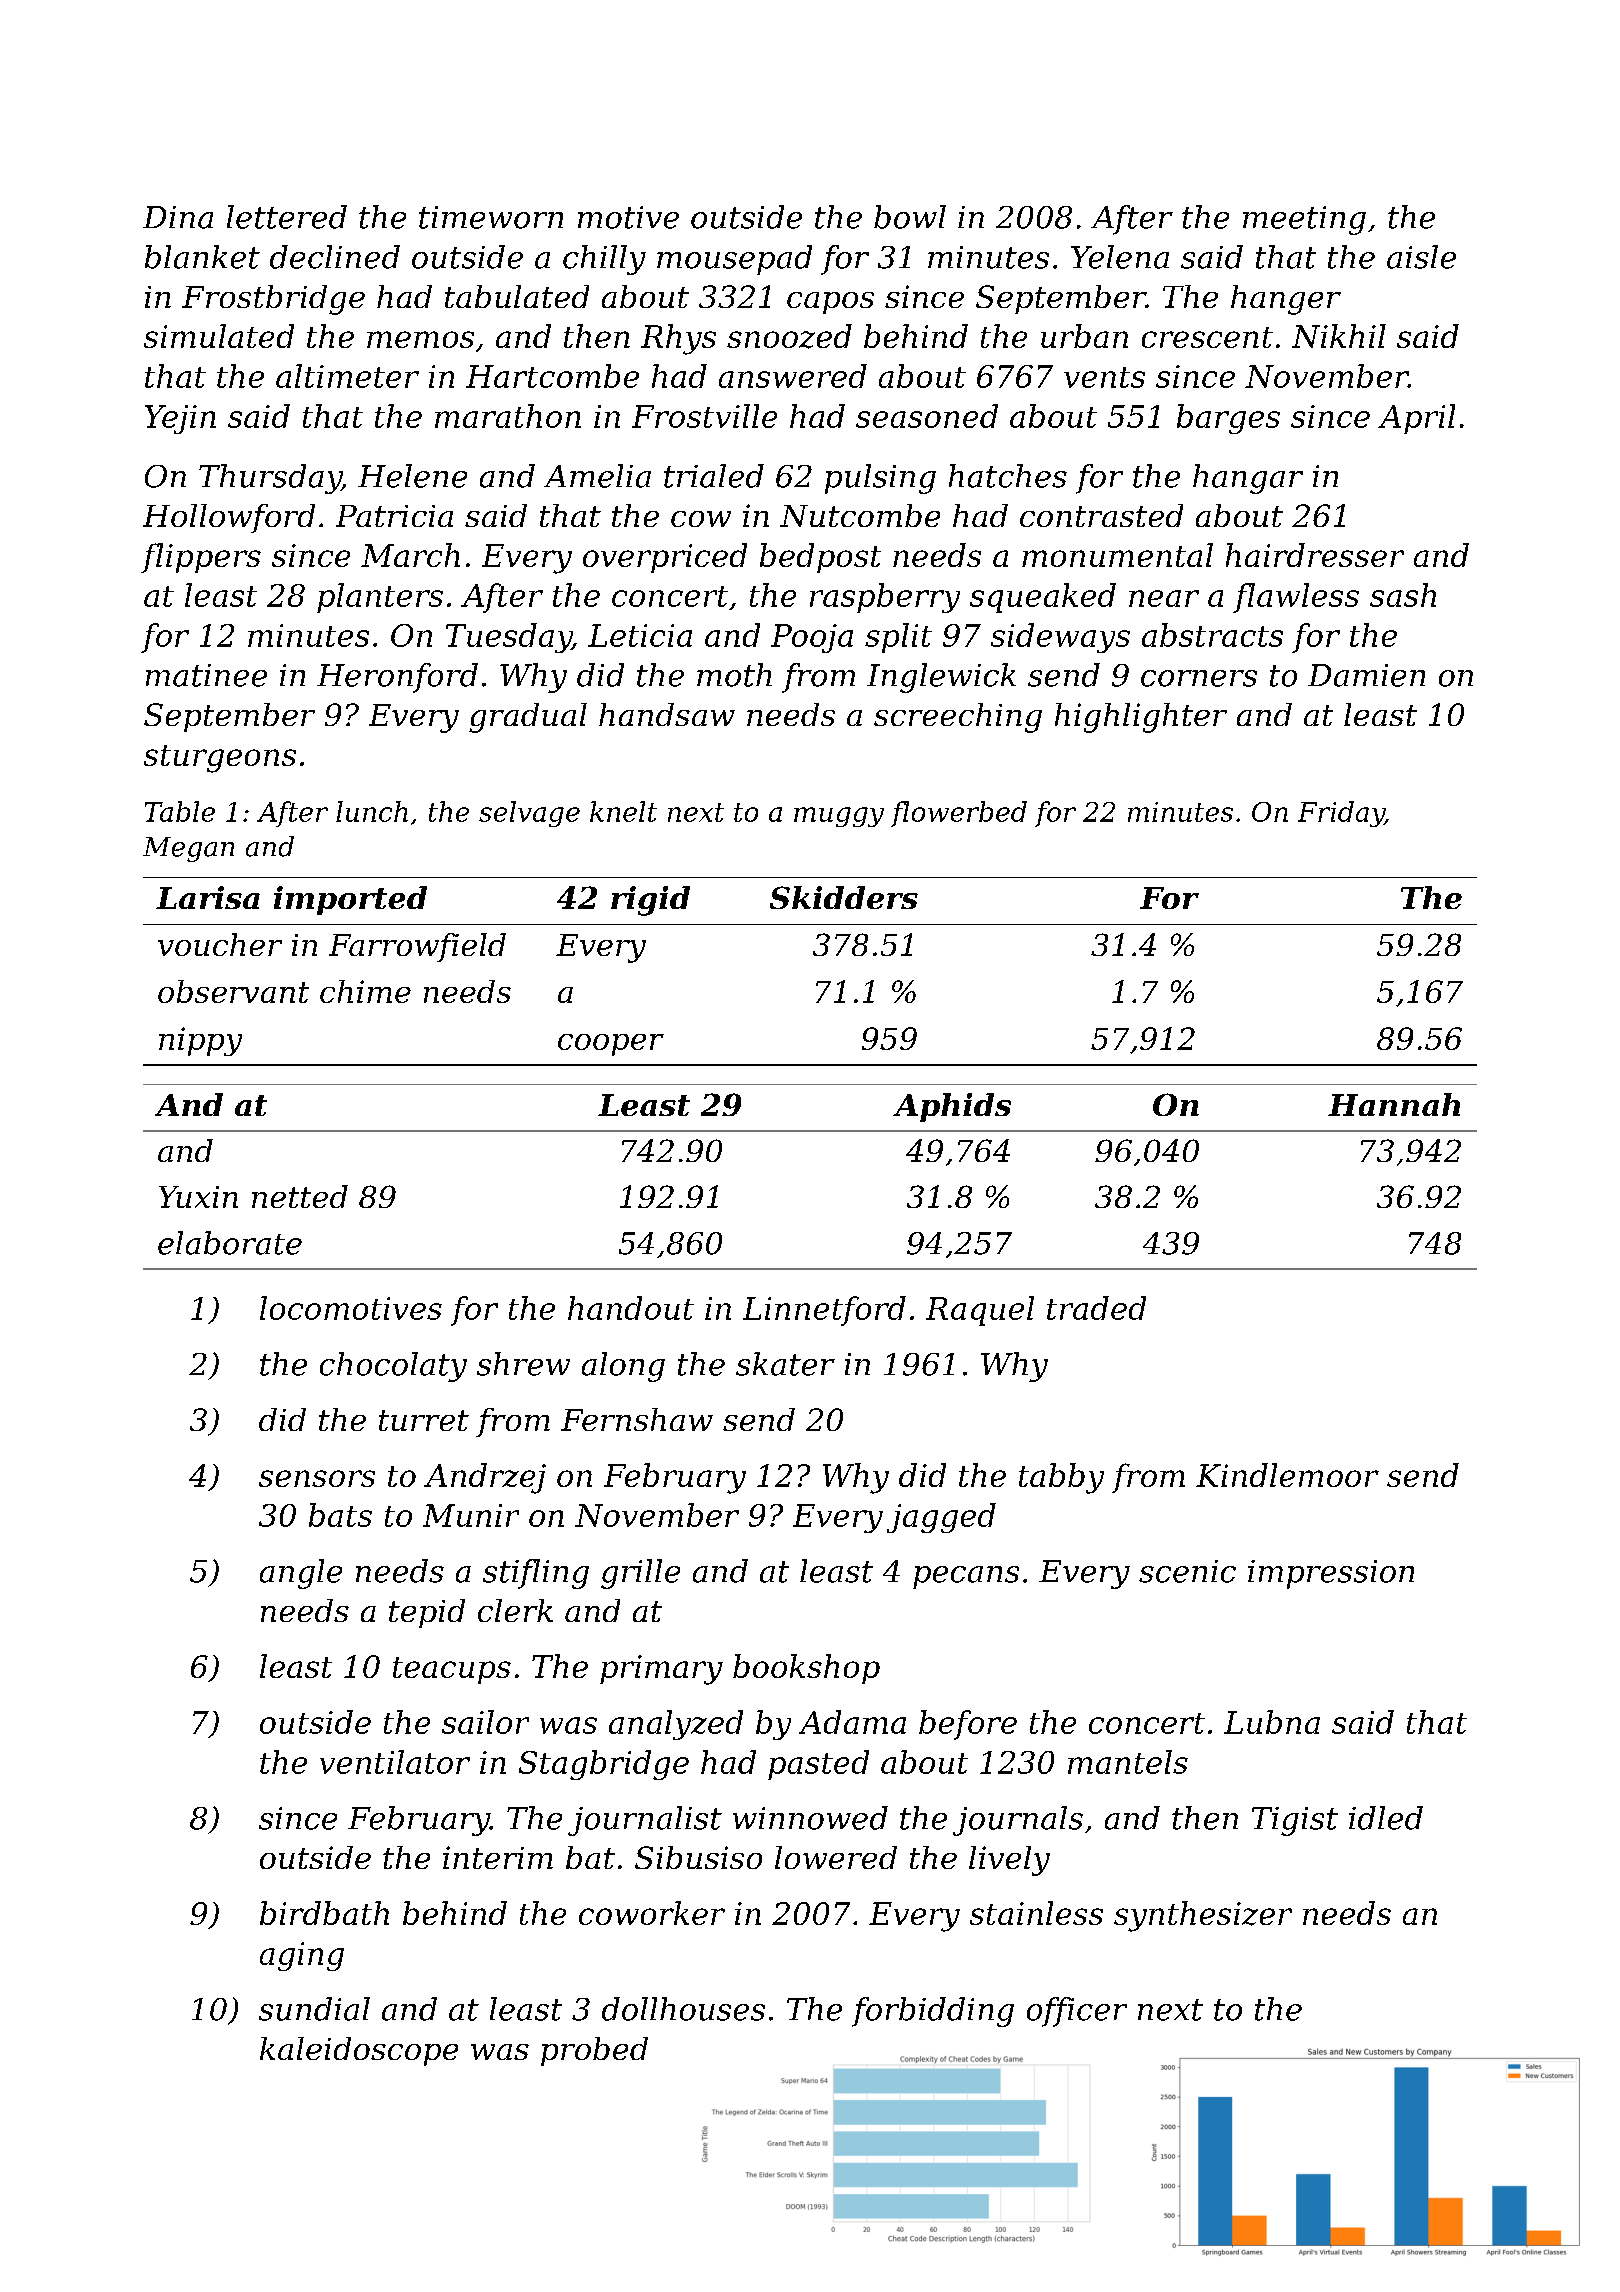  What do you see at coordinates (365, 991) in the screenshot?
I see `chime` at bounding box center [365, 991].
